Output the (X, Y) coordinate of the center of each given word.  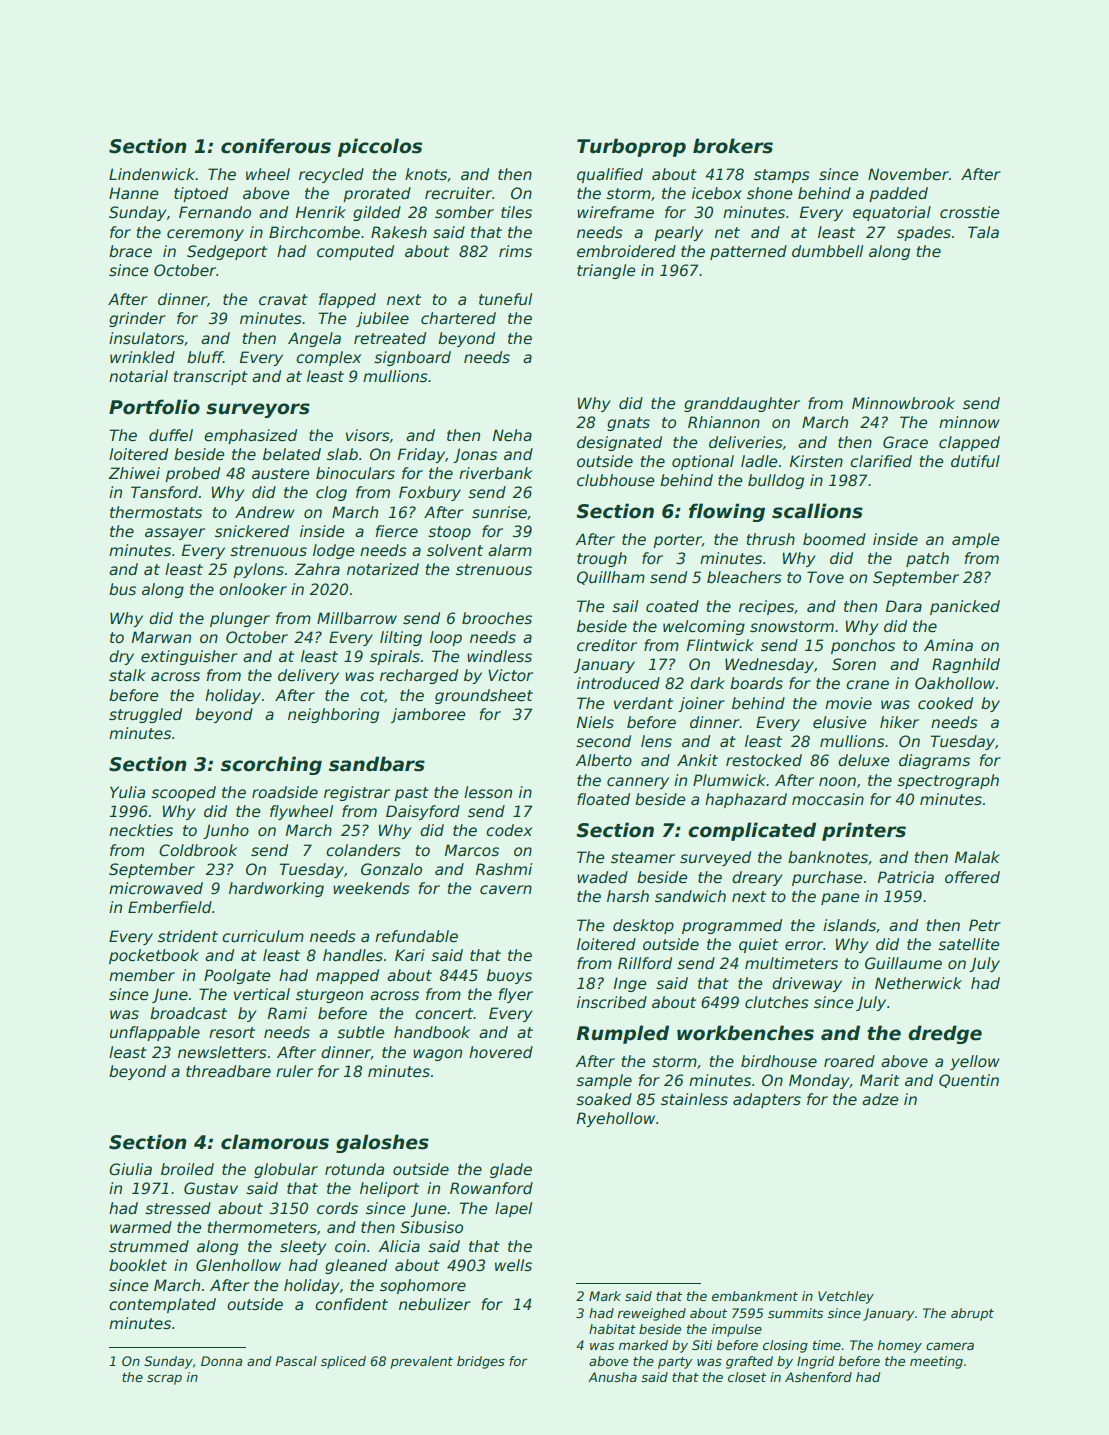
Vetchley (846, 1297)
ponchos (863, 646)
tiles (516, 212)
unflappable (155, 1033)
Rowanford (491, 1188)
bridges (481, 1362)
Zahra (317, 569)
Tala (983, 232)
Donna (221, 1361)
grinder (137, 319)
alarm (510, 550)
